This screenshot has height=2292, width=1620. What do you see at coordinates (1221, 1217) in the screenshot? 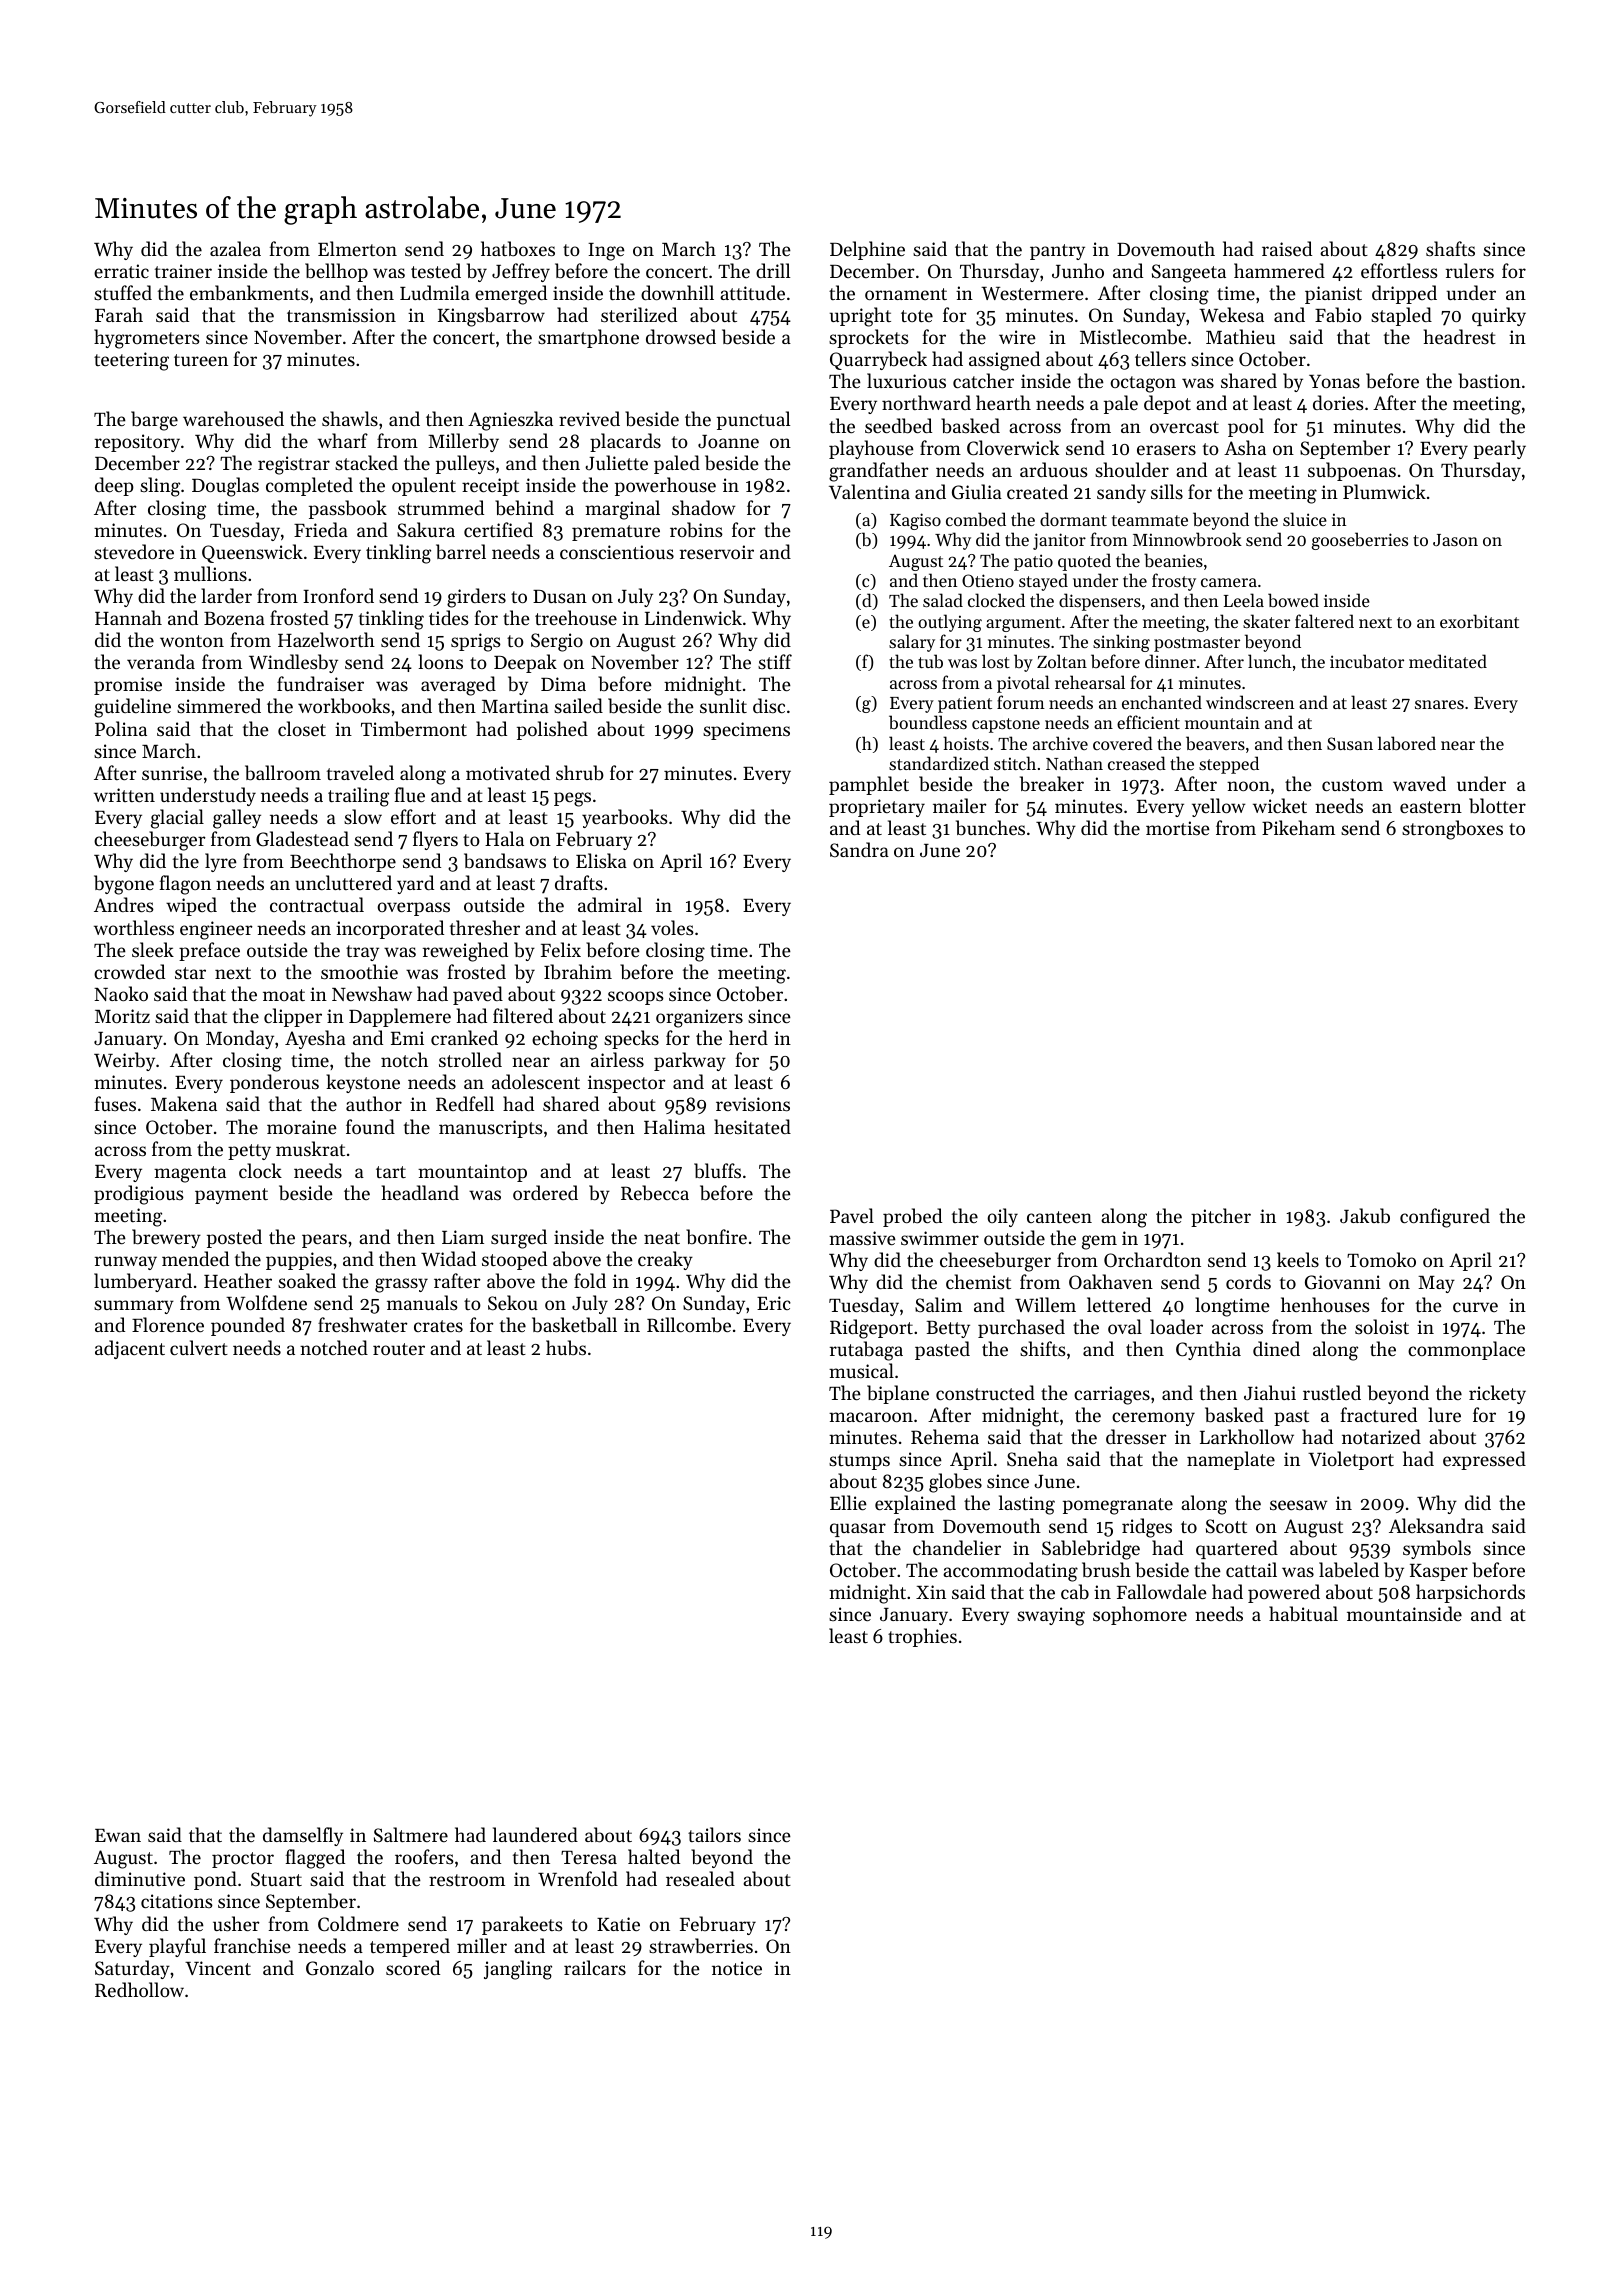
I see `pitcher` at bounding box center [1221, 1217].
